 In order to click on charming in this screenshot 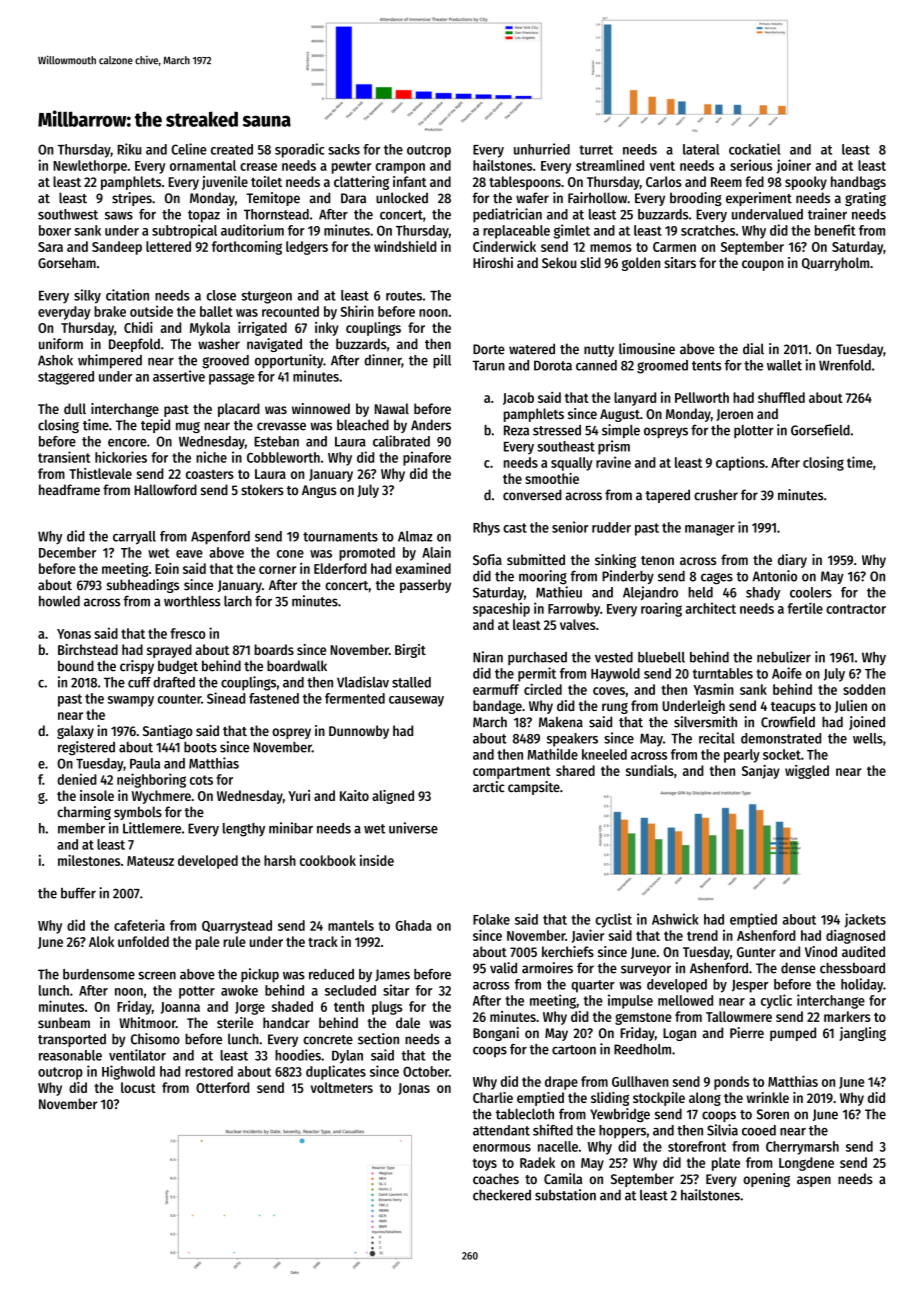, I will do `click(84, 813)`.
